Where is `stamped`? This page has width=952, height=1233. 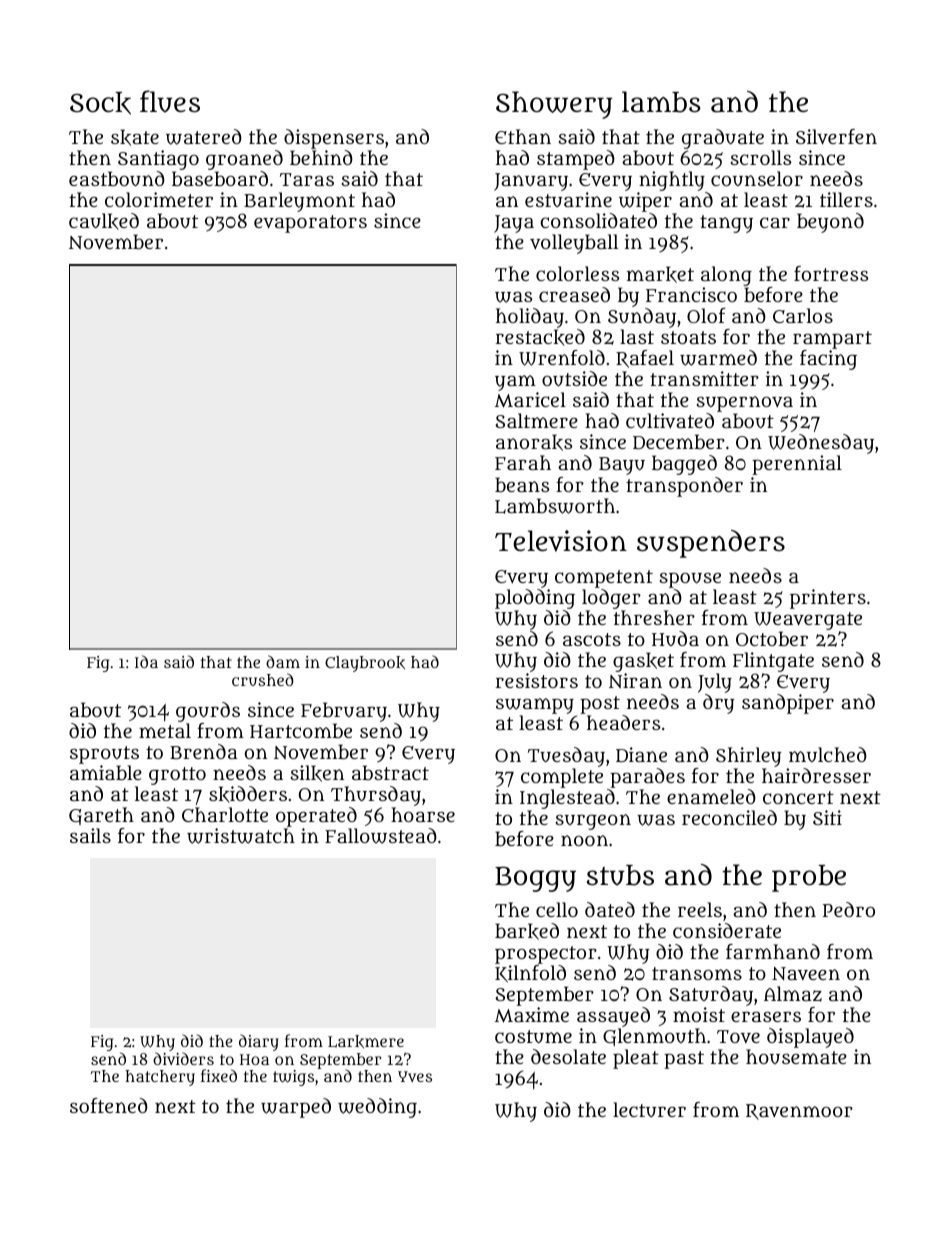
stamped is located at coordinates (576, 160).
